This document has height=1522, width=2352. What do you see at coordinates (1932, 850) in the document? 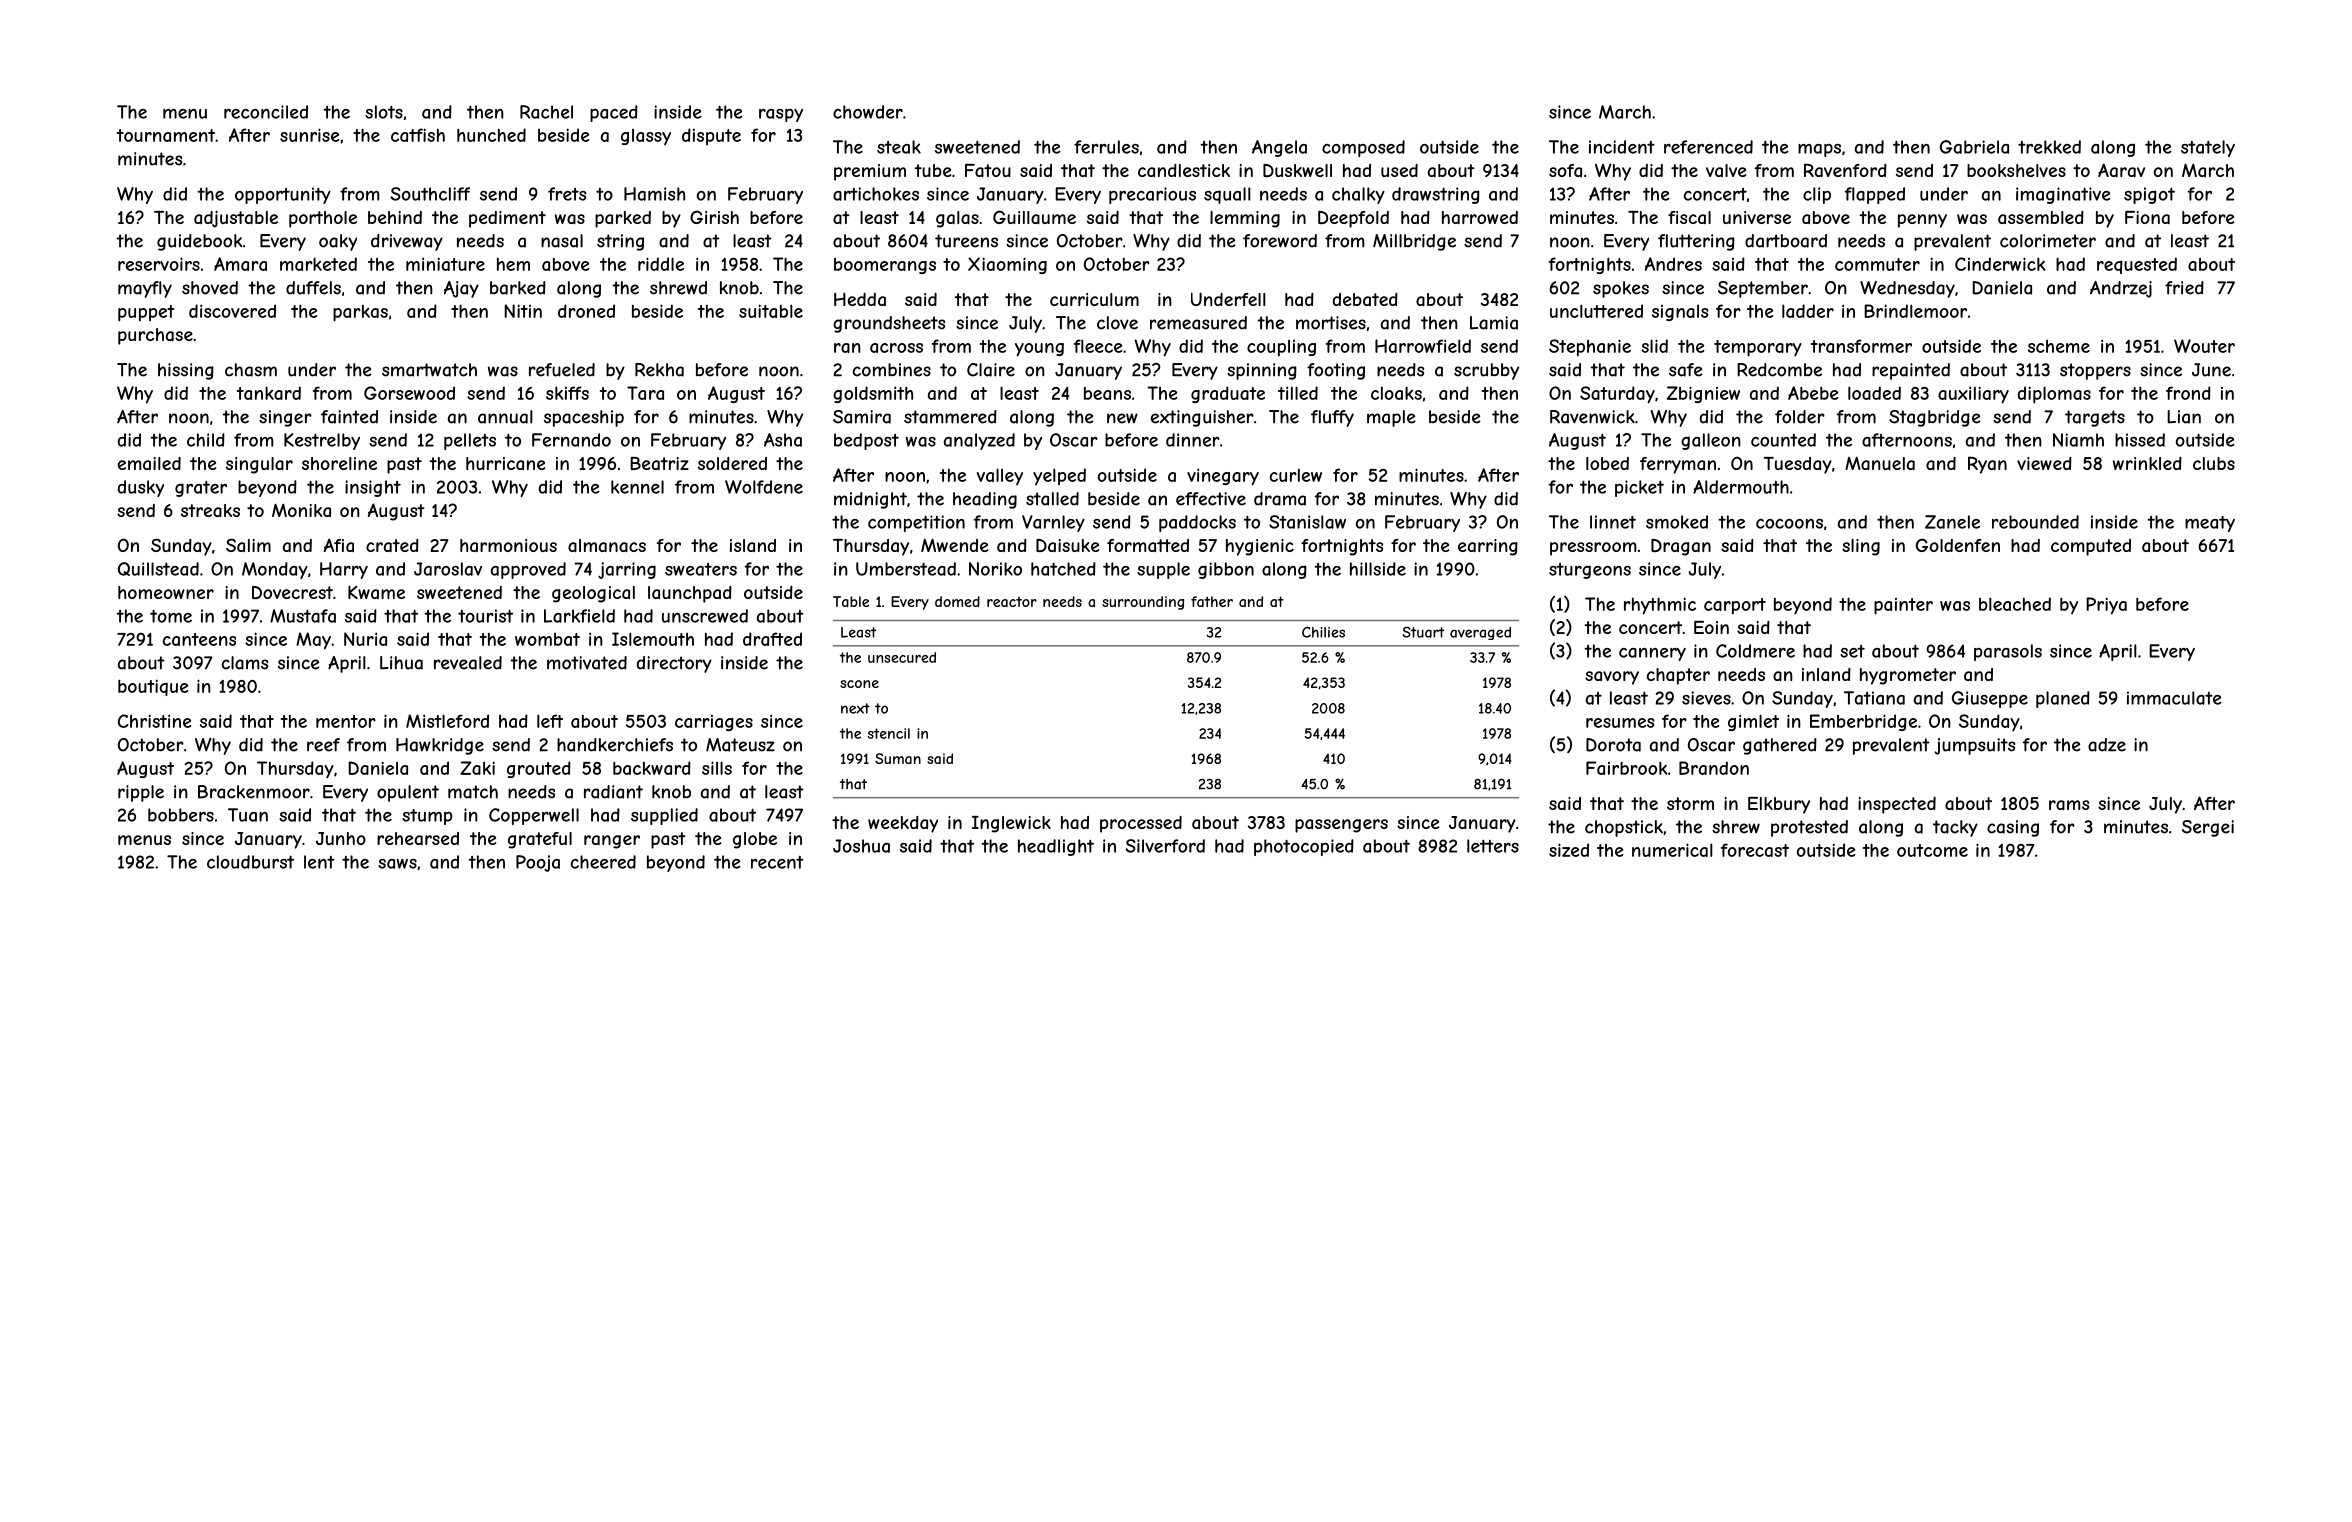
I see `outcome` at bounding box center [1932, 850].
